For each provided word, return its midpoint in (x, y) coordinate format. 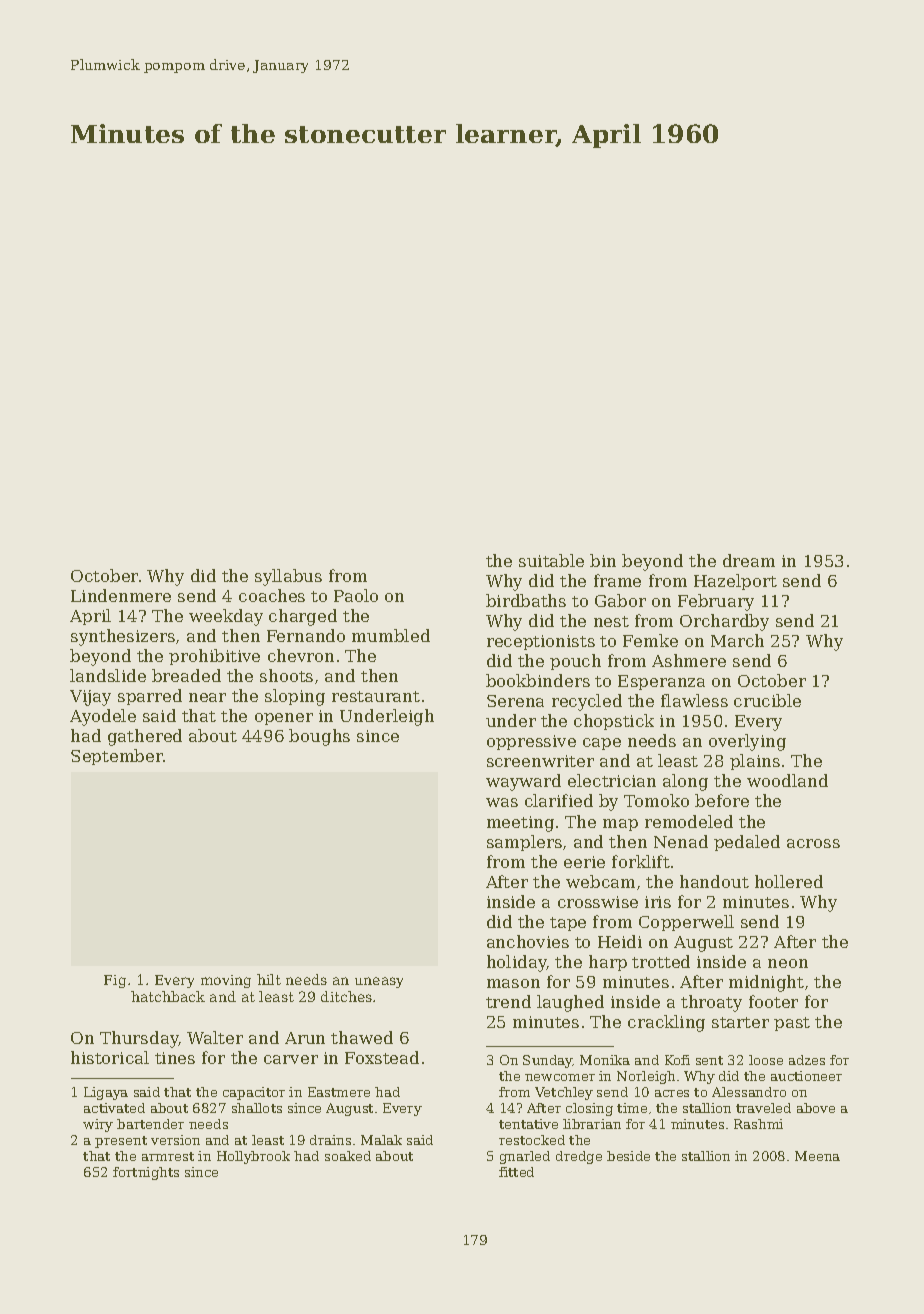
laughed (570, 1003)
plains (755, 762)
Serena (515, 701)
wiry (98, 1125)
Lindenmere (121, 595)
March (737, 640)
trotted (661, 961)
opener (284, 719)
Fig (115, 981)
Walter (215, 1037)
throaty (711, 1003)
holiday (517, 963)
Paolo (356, 595)
